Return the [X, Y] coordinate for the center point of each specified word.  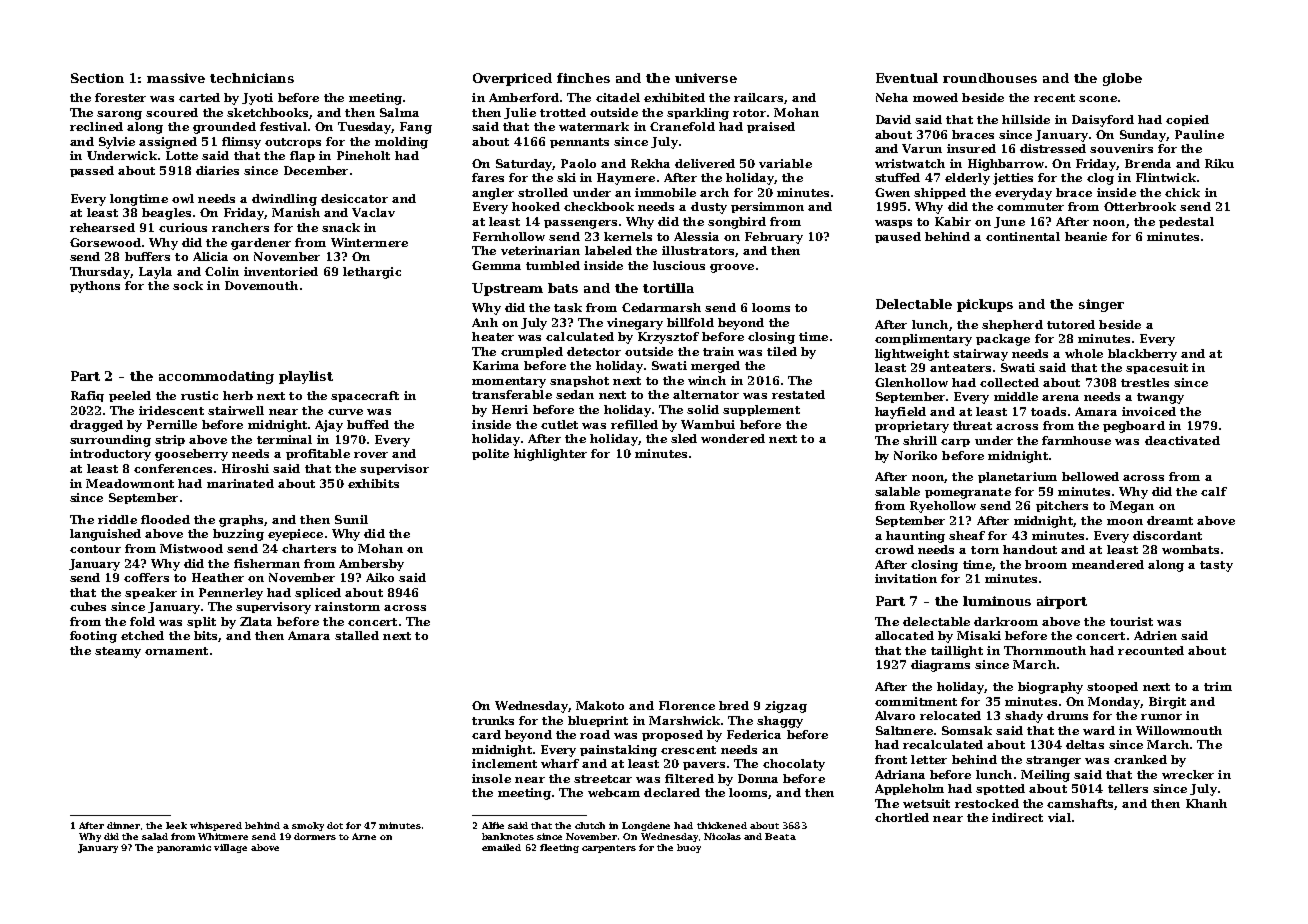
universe [706, 78]
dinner [123, 825]
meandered [1108, 564]
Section [97, 78]
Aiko [380, 577]
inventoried [281, 271]
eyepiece [295, 535]
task [568, 307]
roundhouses [990, 78]
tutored [1071, 324]
